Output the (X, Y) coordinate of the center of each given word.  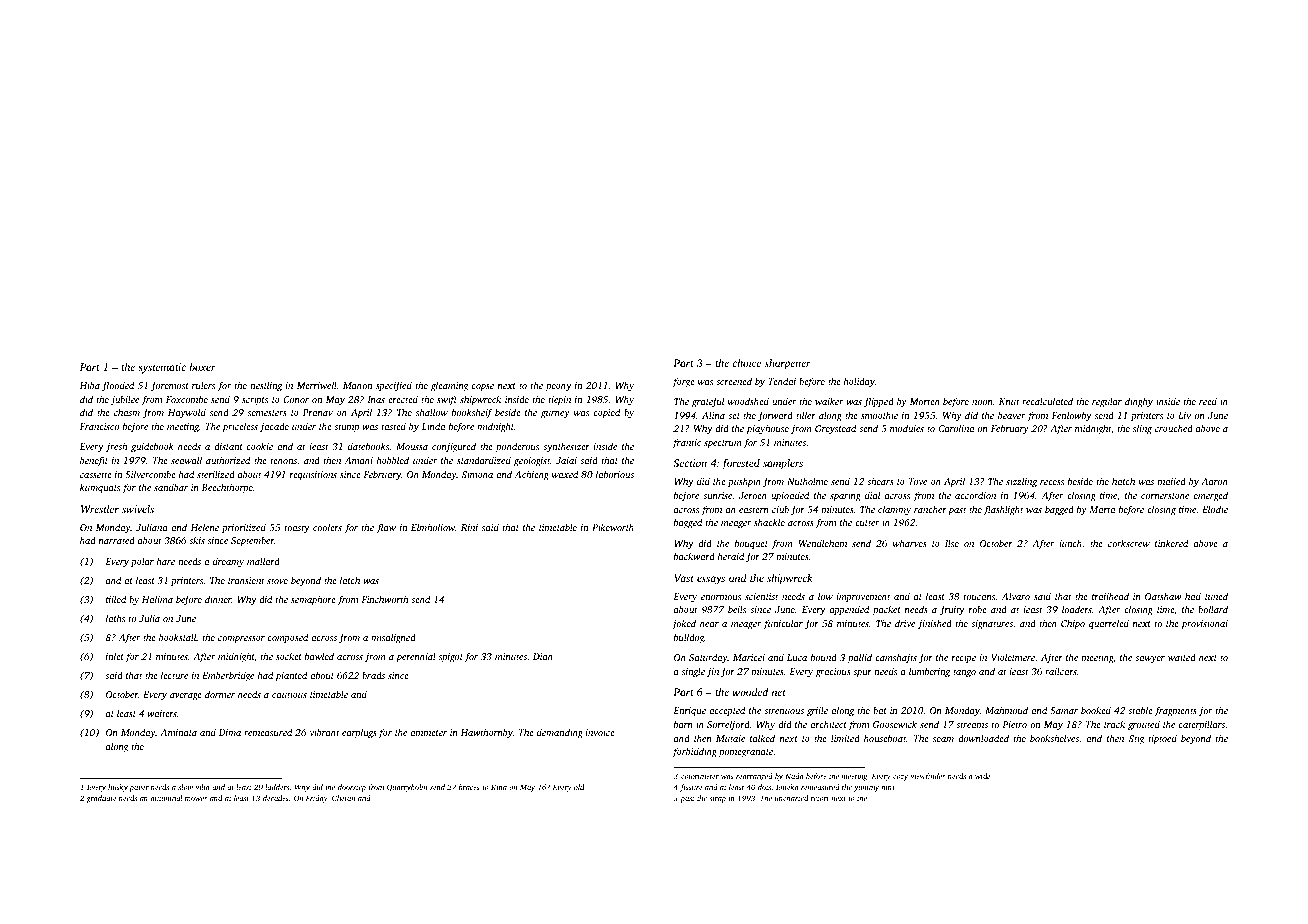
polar (142, 562)
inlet (115, 656)
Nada (794, 776)
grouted (1144, 725)
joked (684, 624)
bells (737, 609)
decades (276, 798)
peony (559, 388)
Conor (296, 399)
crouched (1174, 428)
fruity (952, 610)
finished (935, 624)
